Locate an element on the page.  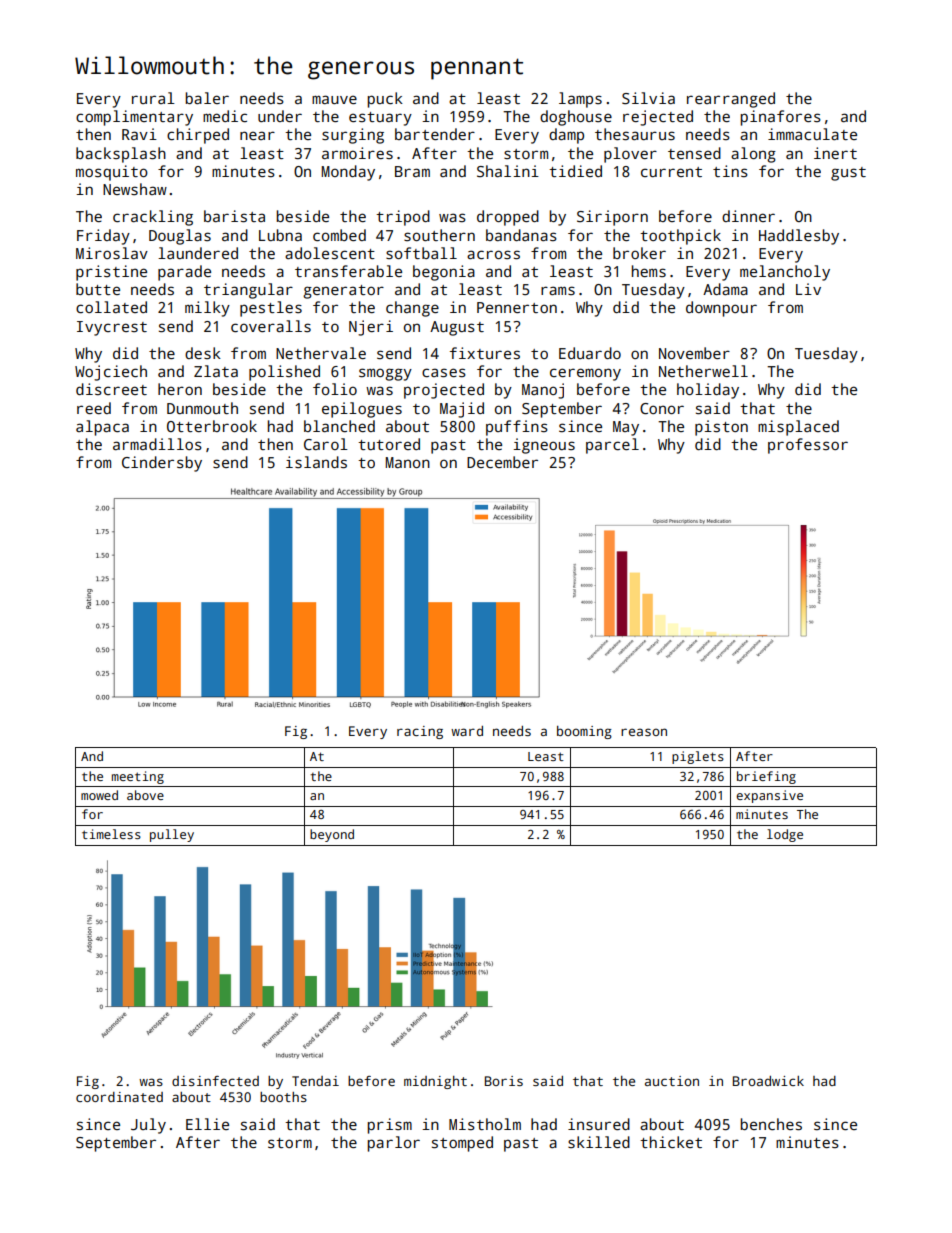
meeting is located at coordinates (138, 777).
